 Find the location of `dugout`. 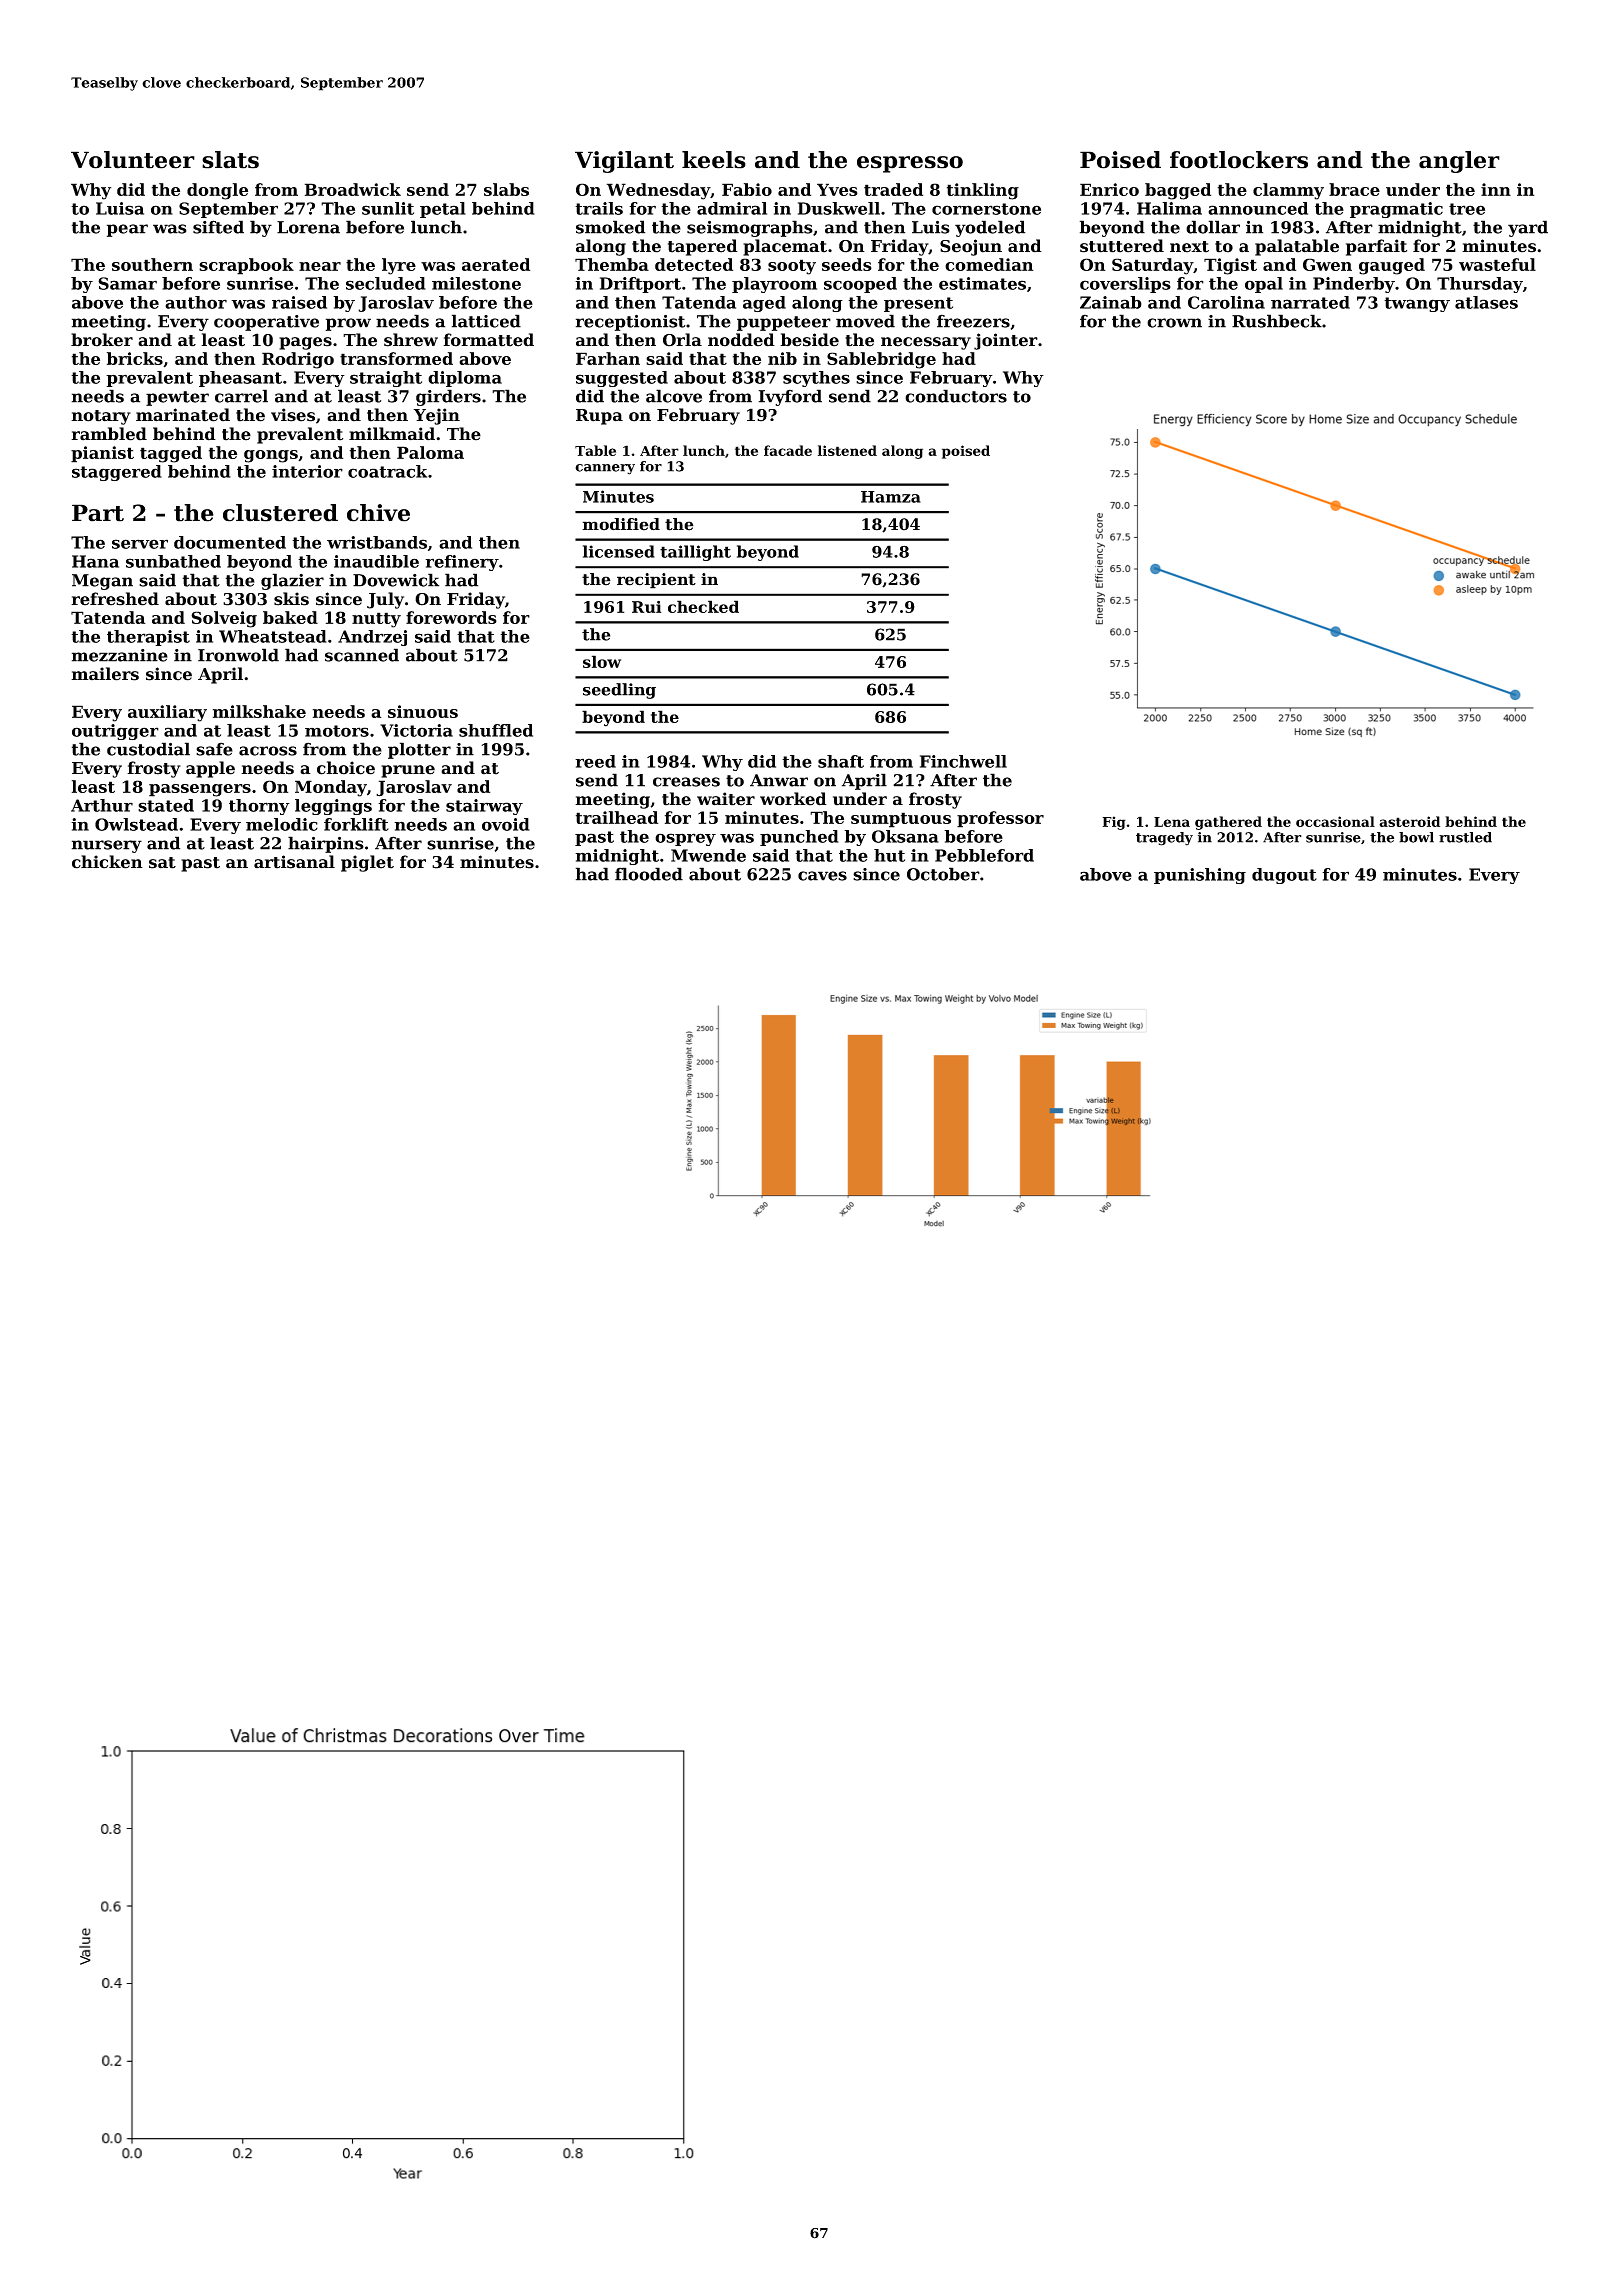

dugout is located at coordinates (1284, 876).
